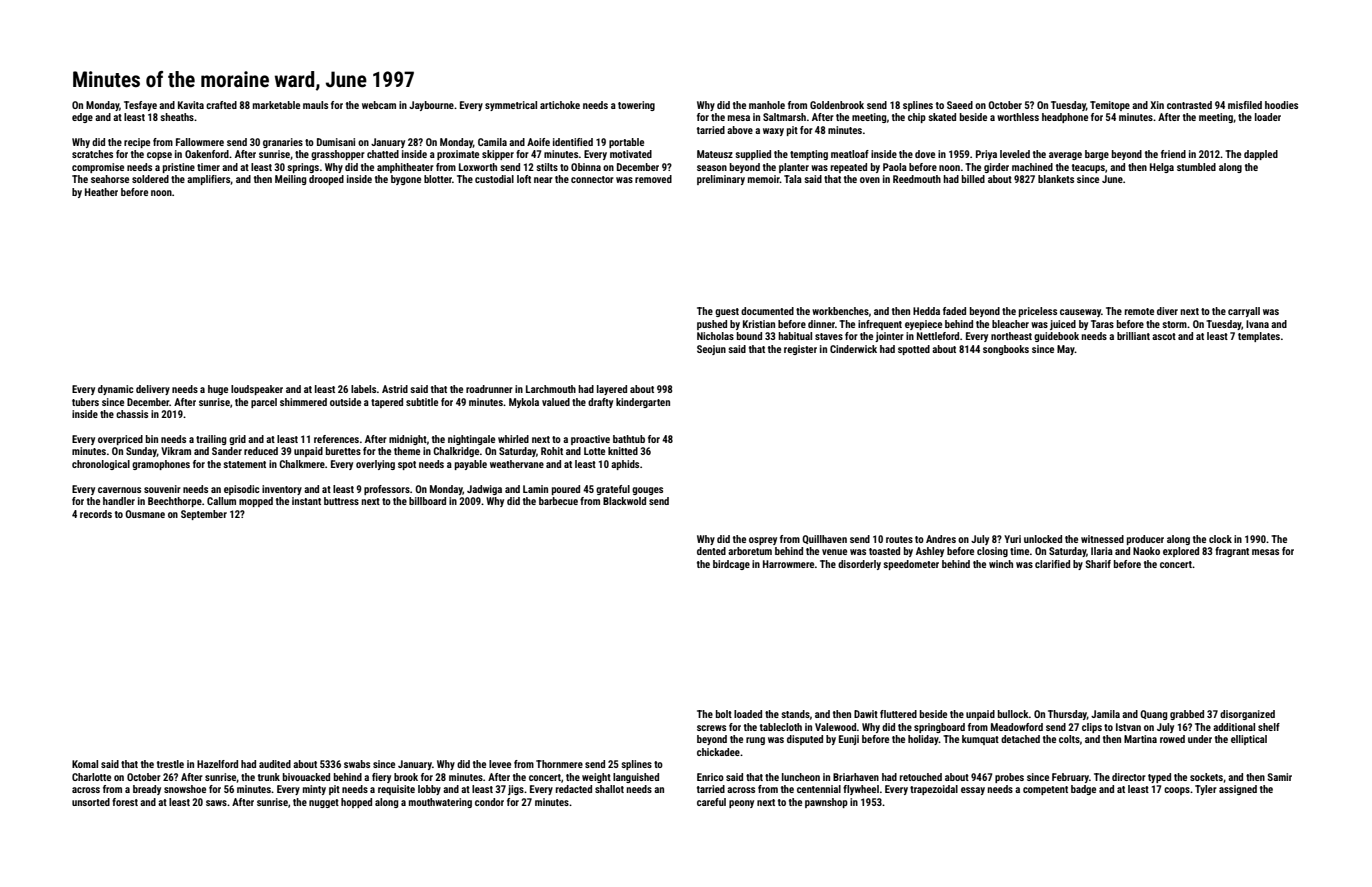 The height and width of the page is (887, 1372). I want to click on bolt, so click(724, 714).
